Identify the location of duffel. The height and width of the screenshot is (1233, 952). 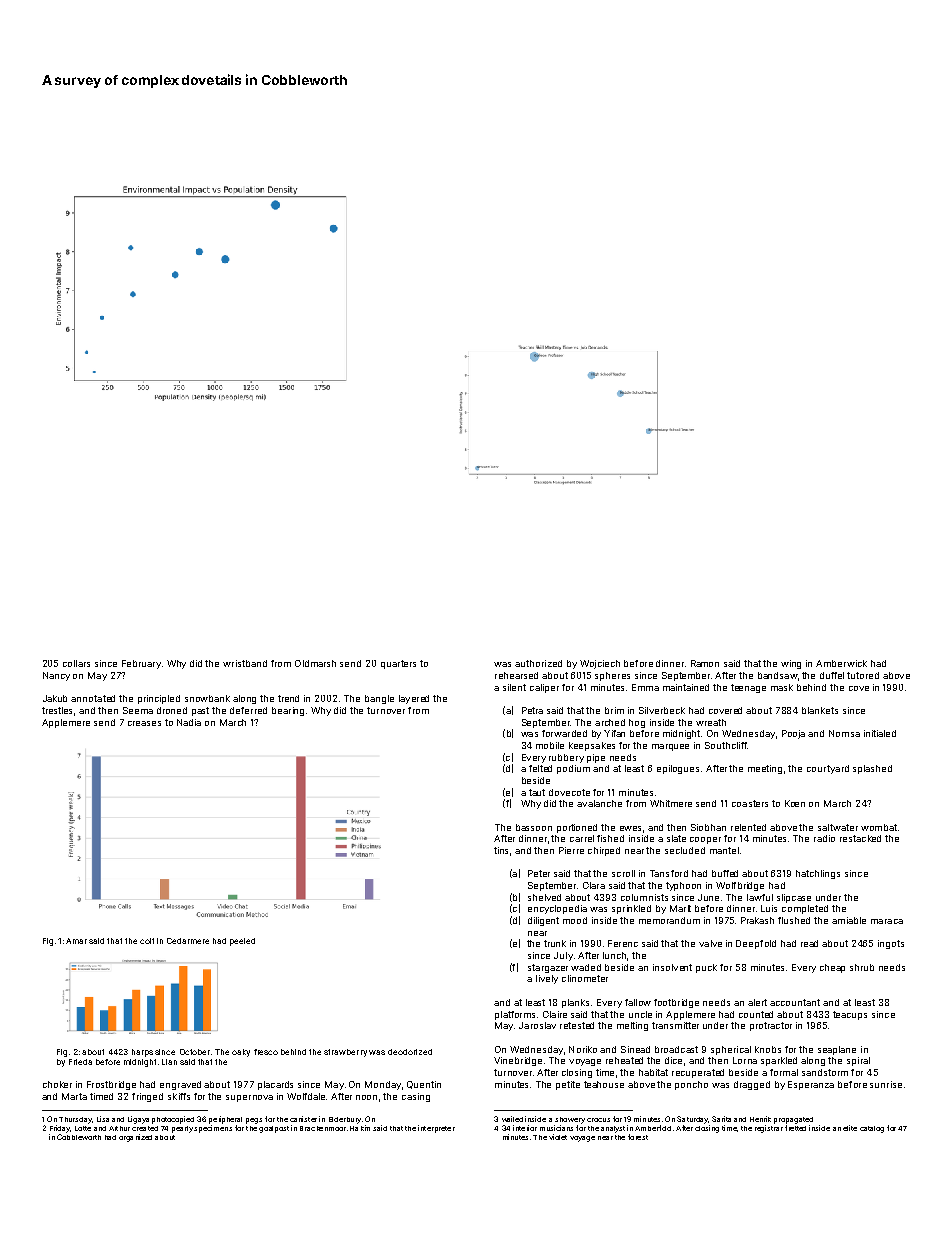
(832, 675).
